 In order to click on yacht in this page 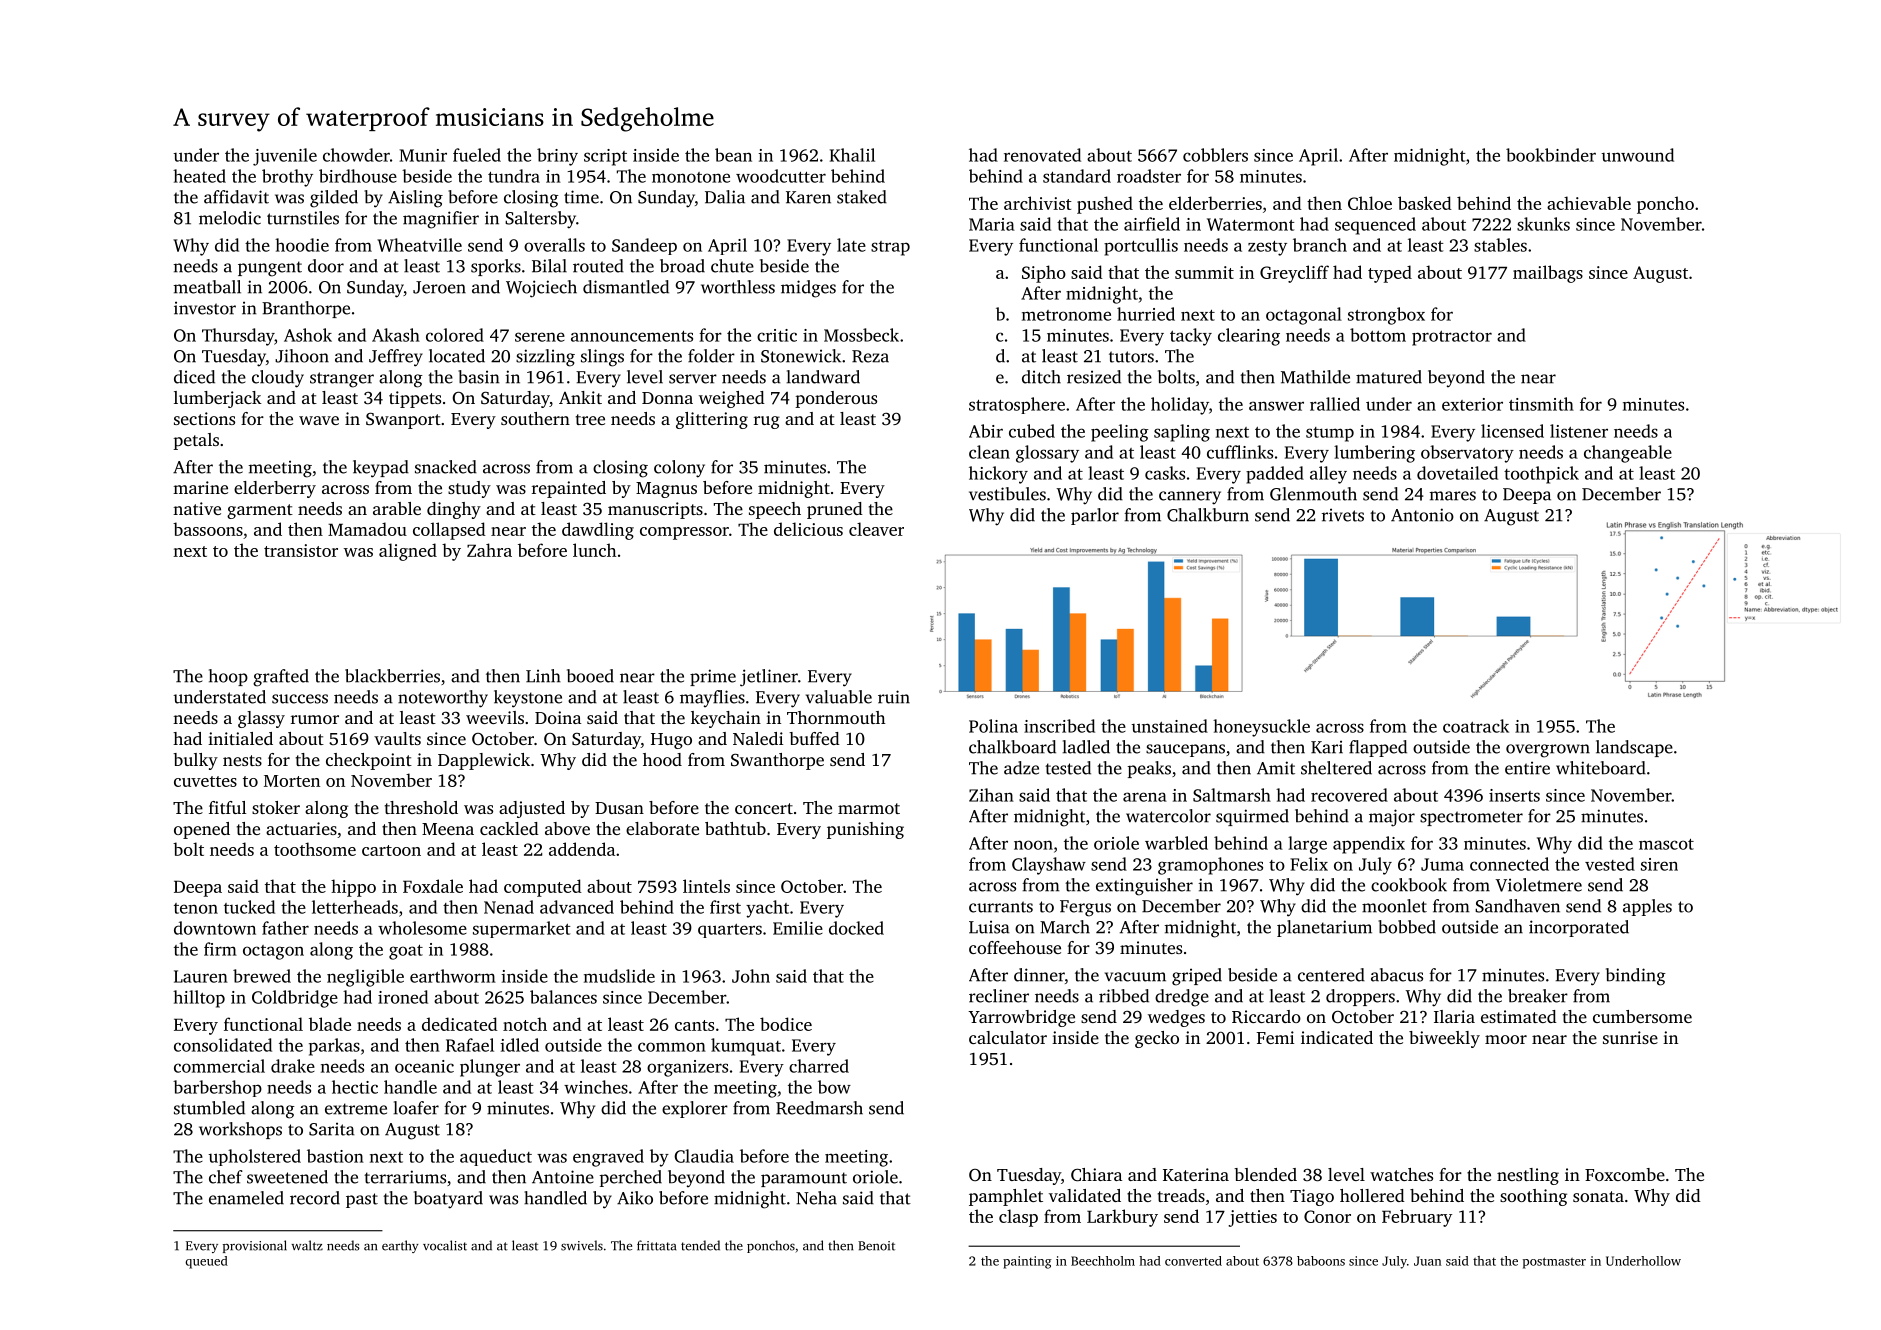, I will do `click(767, 909)`.
